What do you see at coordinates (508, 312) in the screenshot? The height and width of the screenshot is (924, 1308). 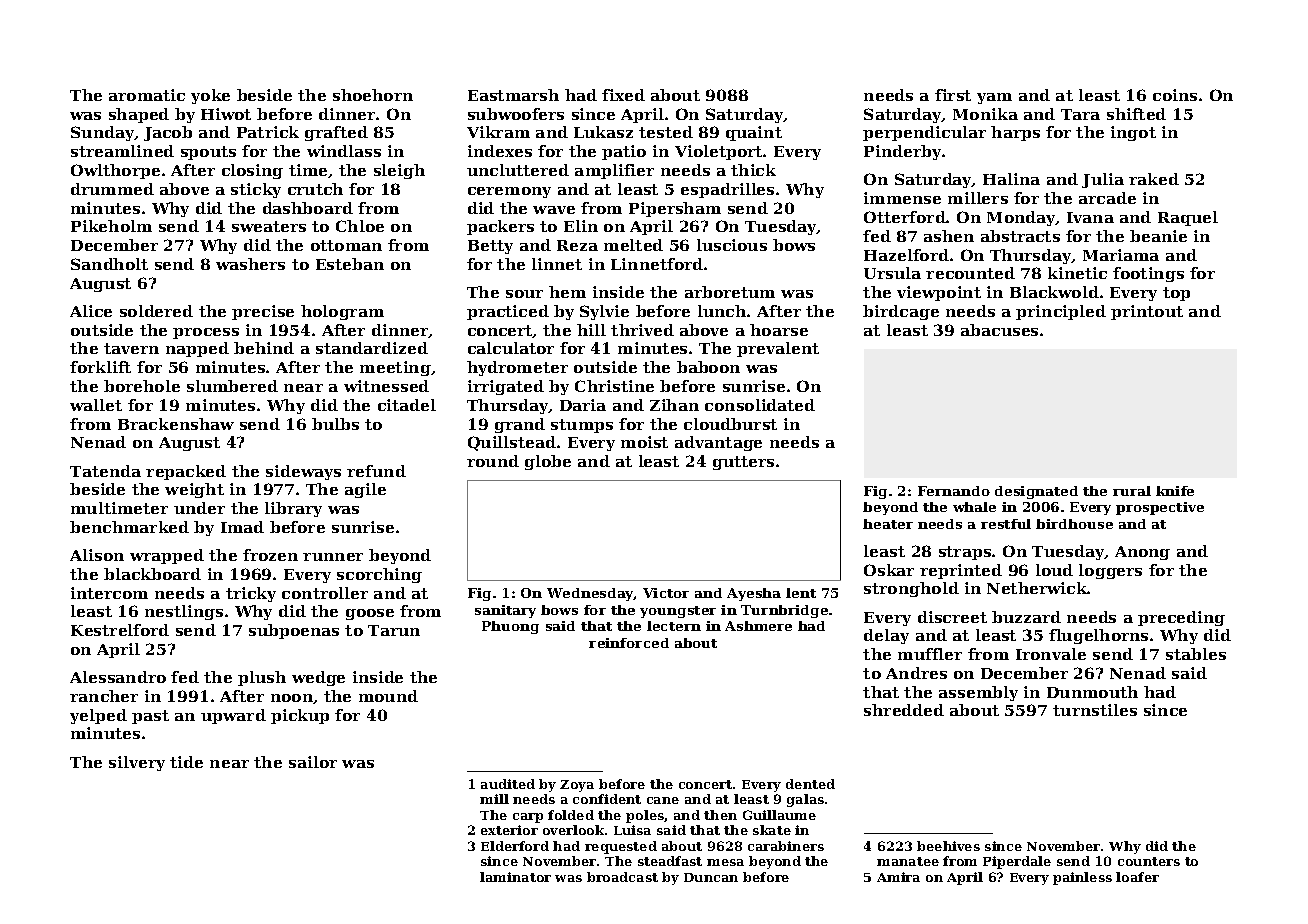 I see `practiced` at bounding box center [508, 312].
